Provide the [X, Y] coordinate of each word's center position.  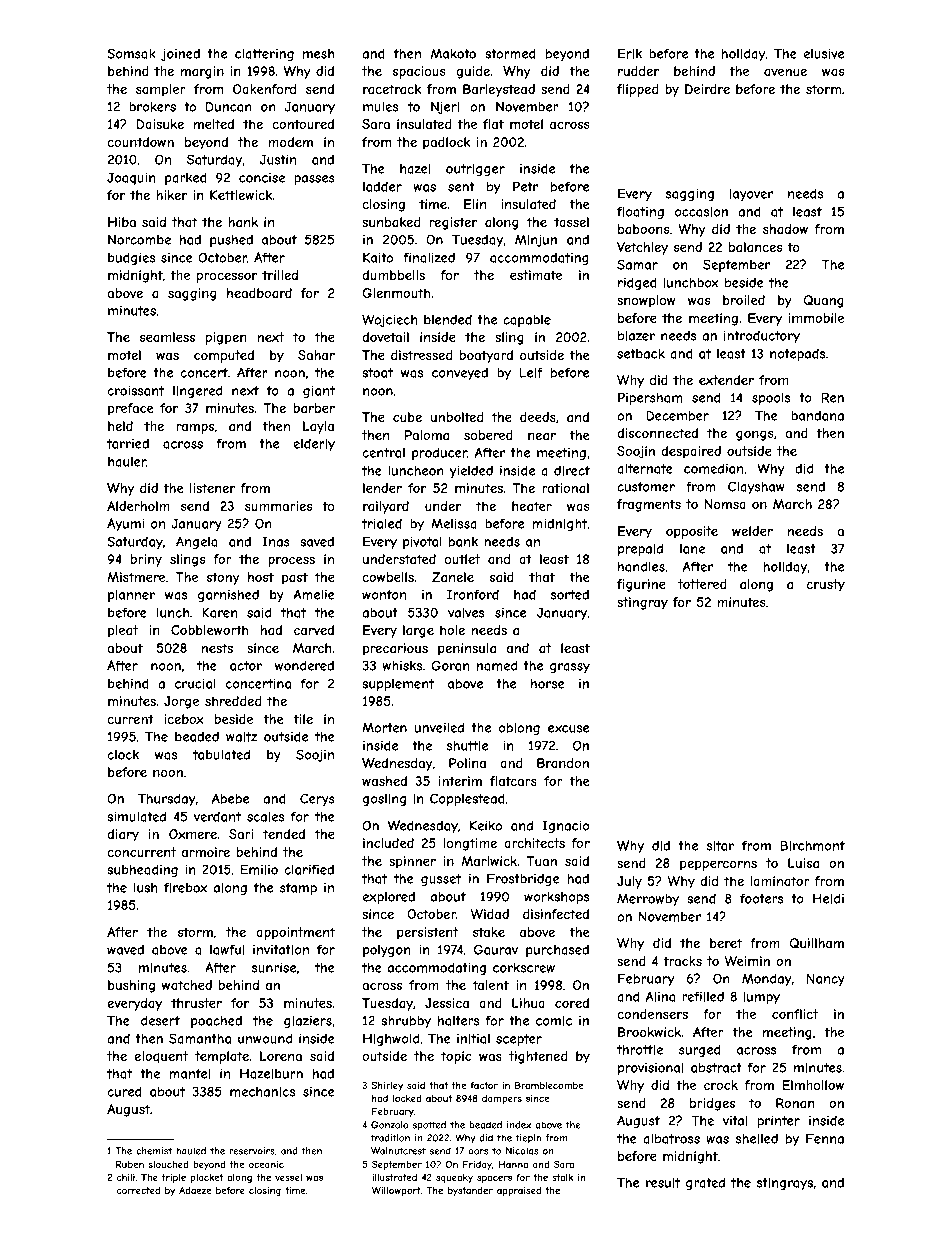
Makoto [453, 53]
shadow [785, 229]
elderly [314, 444]
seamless [167, 337]
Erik [630, 53]
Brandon [563, 763]
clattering [264, 55]
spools [771, 399]
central [383, 453]
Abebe [230, 798]
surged [700, 1050]
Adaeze [195, 1190]
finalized [429, 257]
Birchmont [812, 845]
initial [473, 1038]
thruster [196, 1003]
